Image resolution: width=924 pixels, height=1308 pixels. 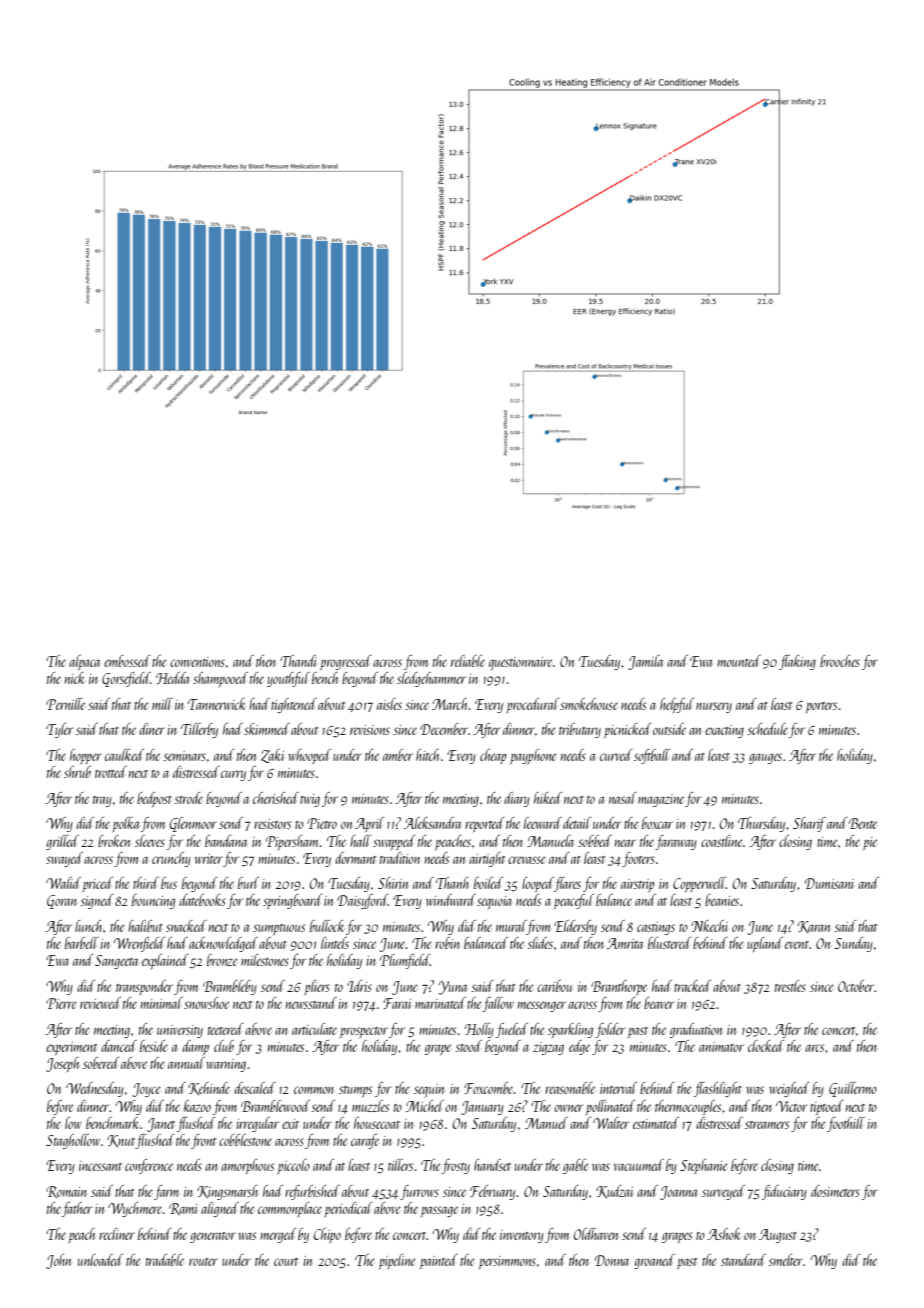 I want to click on prospector, so click(x=364, y=1032).
